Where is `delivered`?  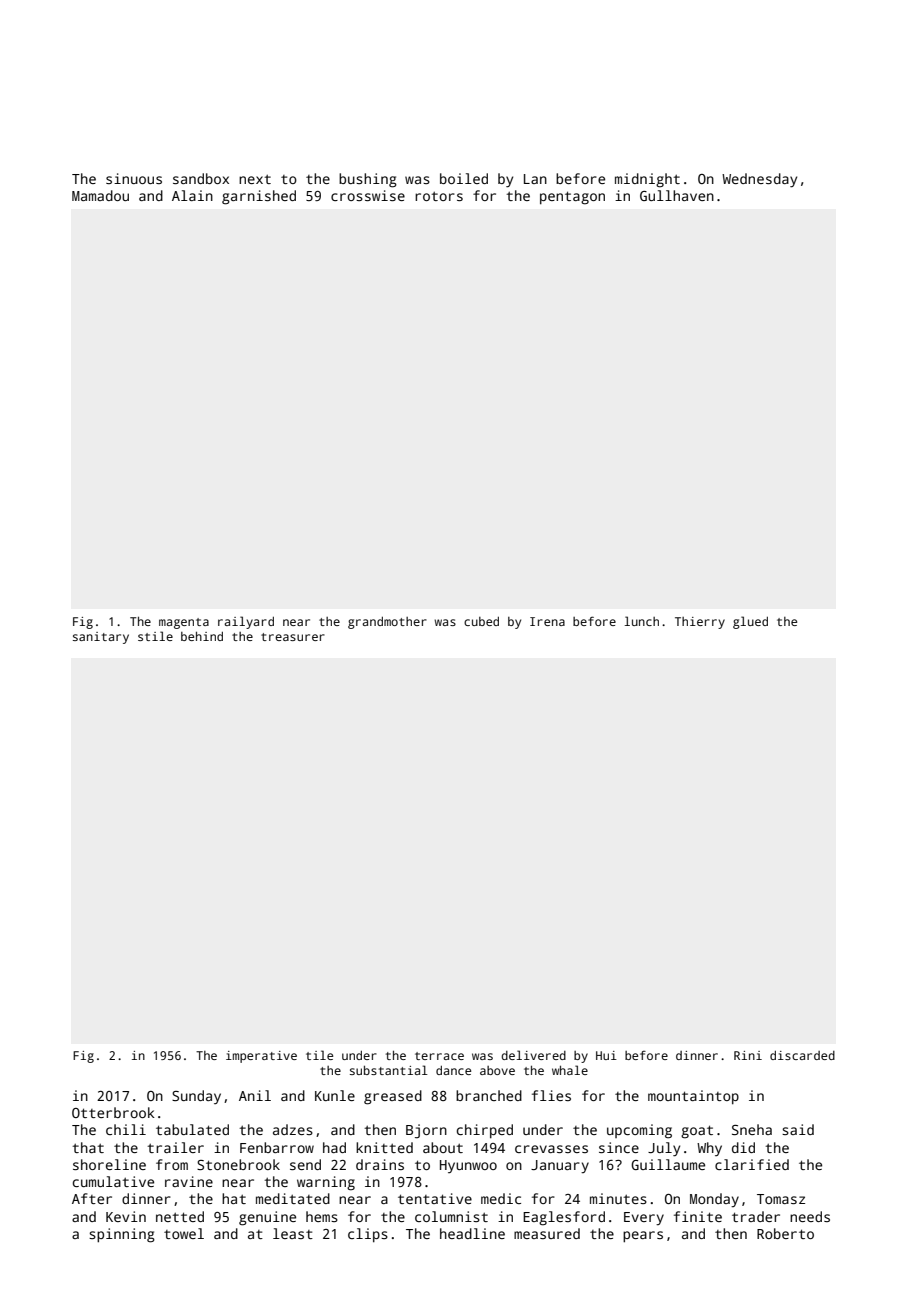
delivered is located at coordinates (533, 1055).
